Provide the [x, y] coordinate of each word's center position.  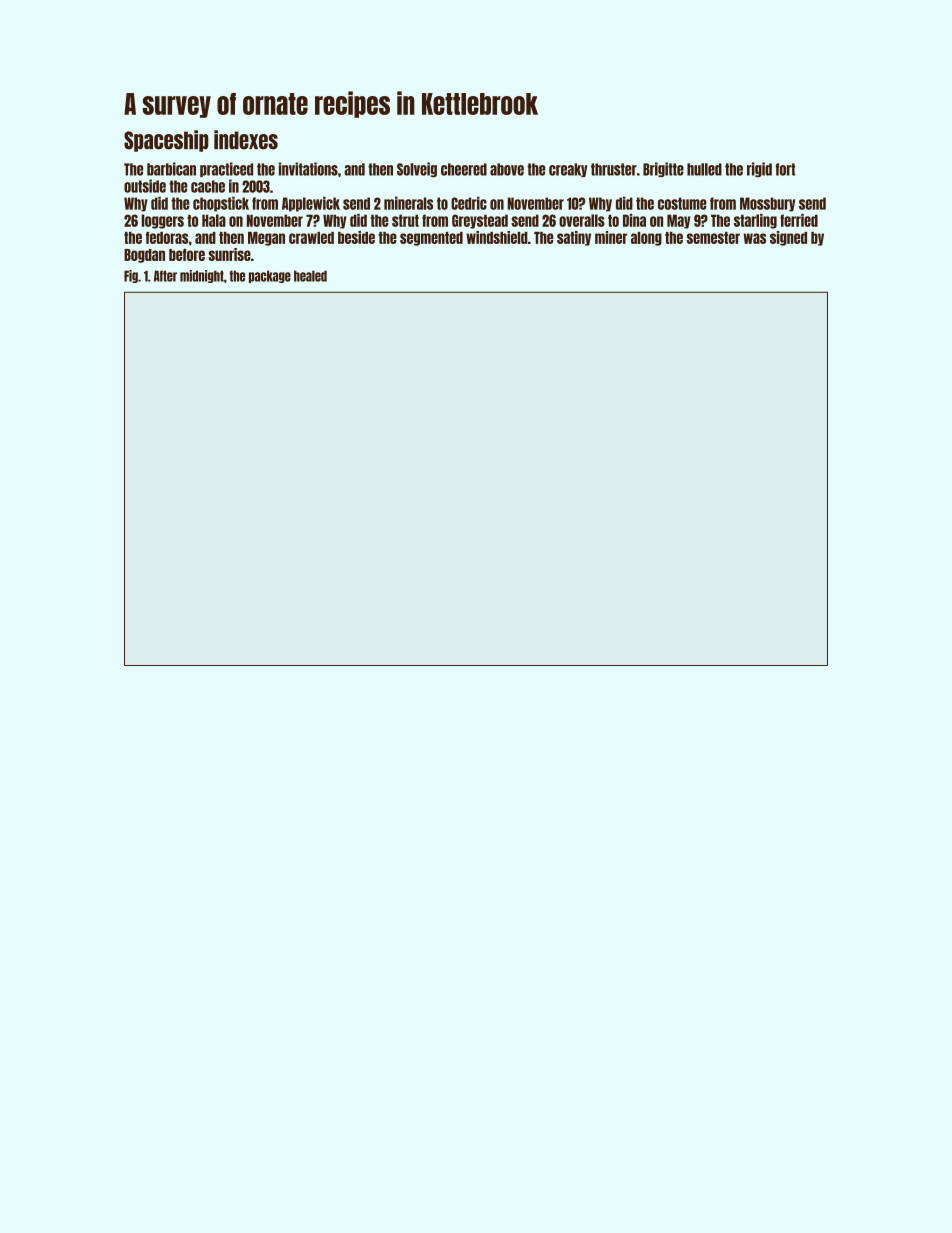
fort [785, 169]
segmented [431, 239]
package [270, 276]
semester [713, 238]
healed [310, 276]
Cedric [469, 203]
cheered [464, 169]
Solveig [417, 169]
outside [145, 186]
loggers [162, 221]
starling [755, 221]
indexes [246, 140]
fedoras [167, 237]
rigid [759, 169]
